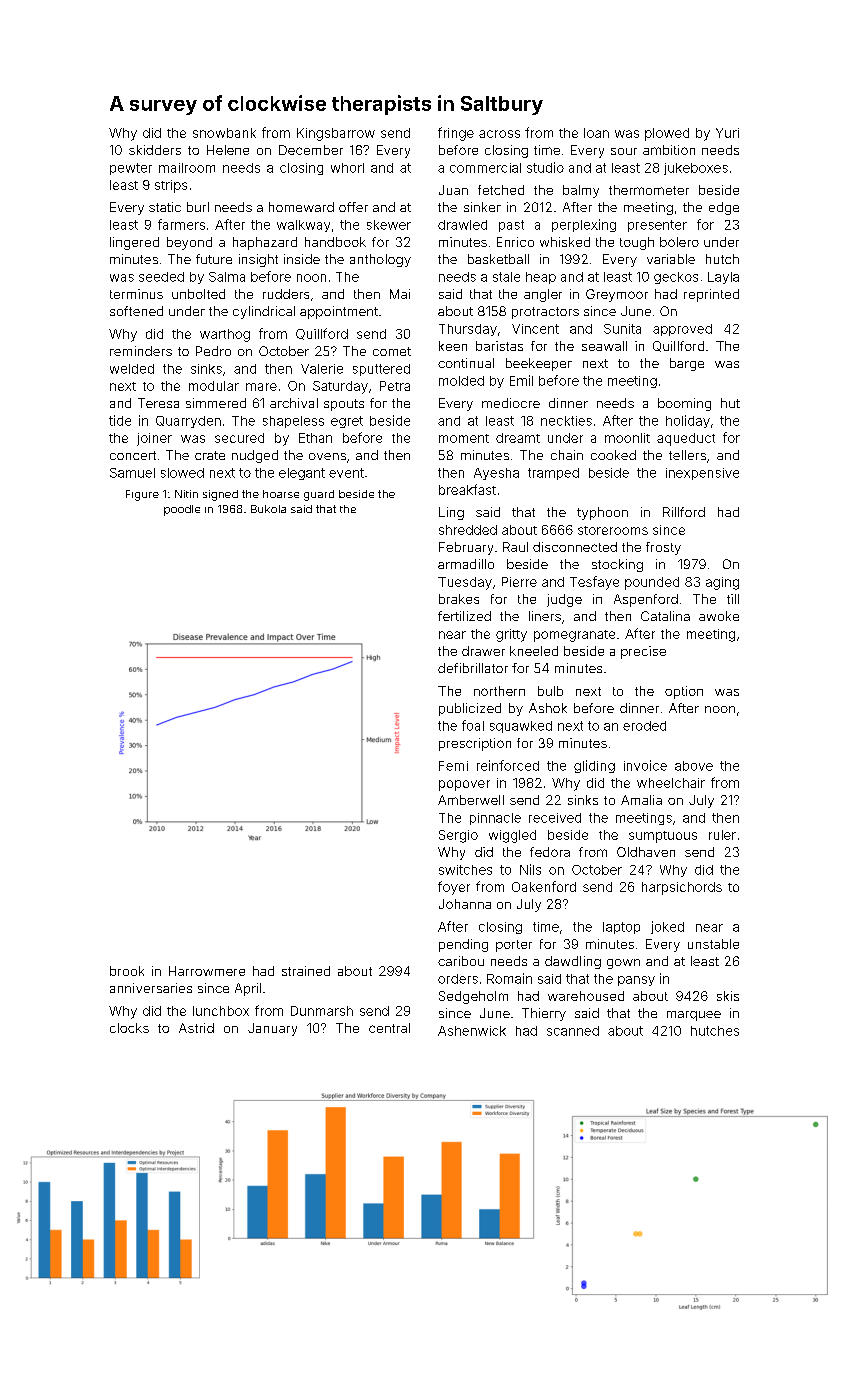 The height and width of the page is (1400, 849). I want to click on fertilized, so click(464, 616).
